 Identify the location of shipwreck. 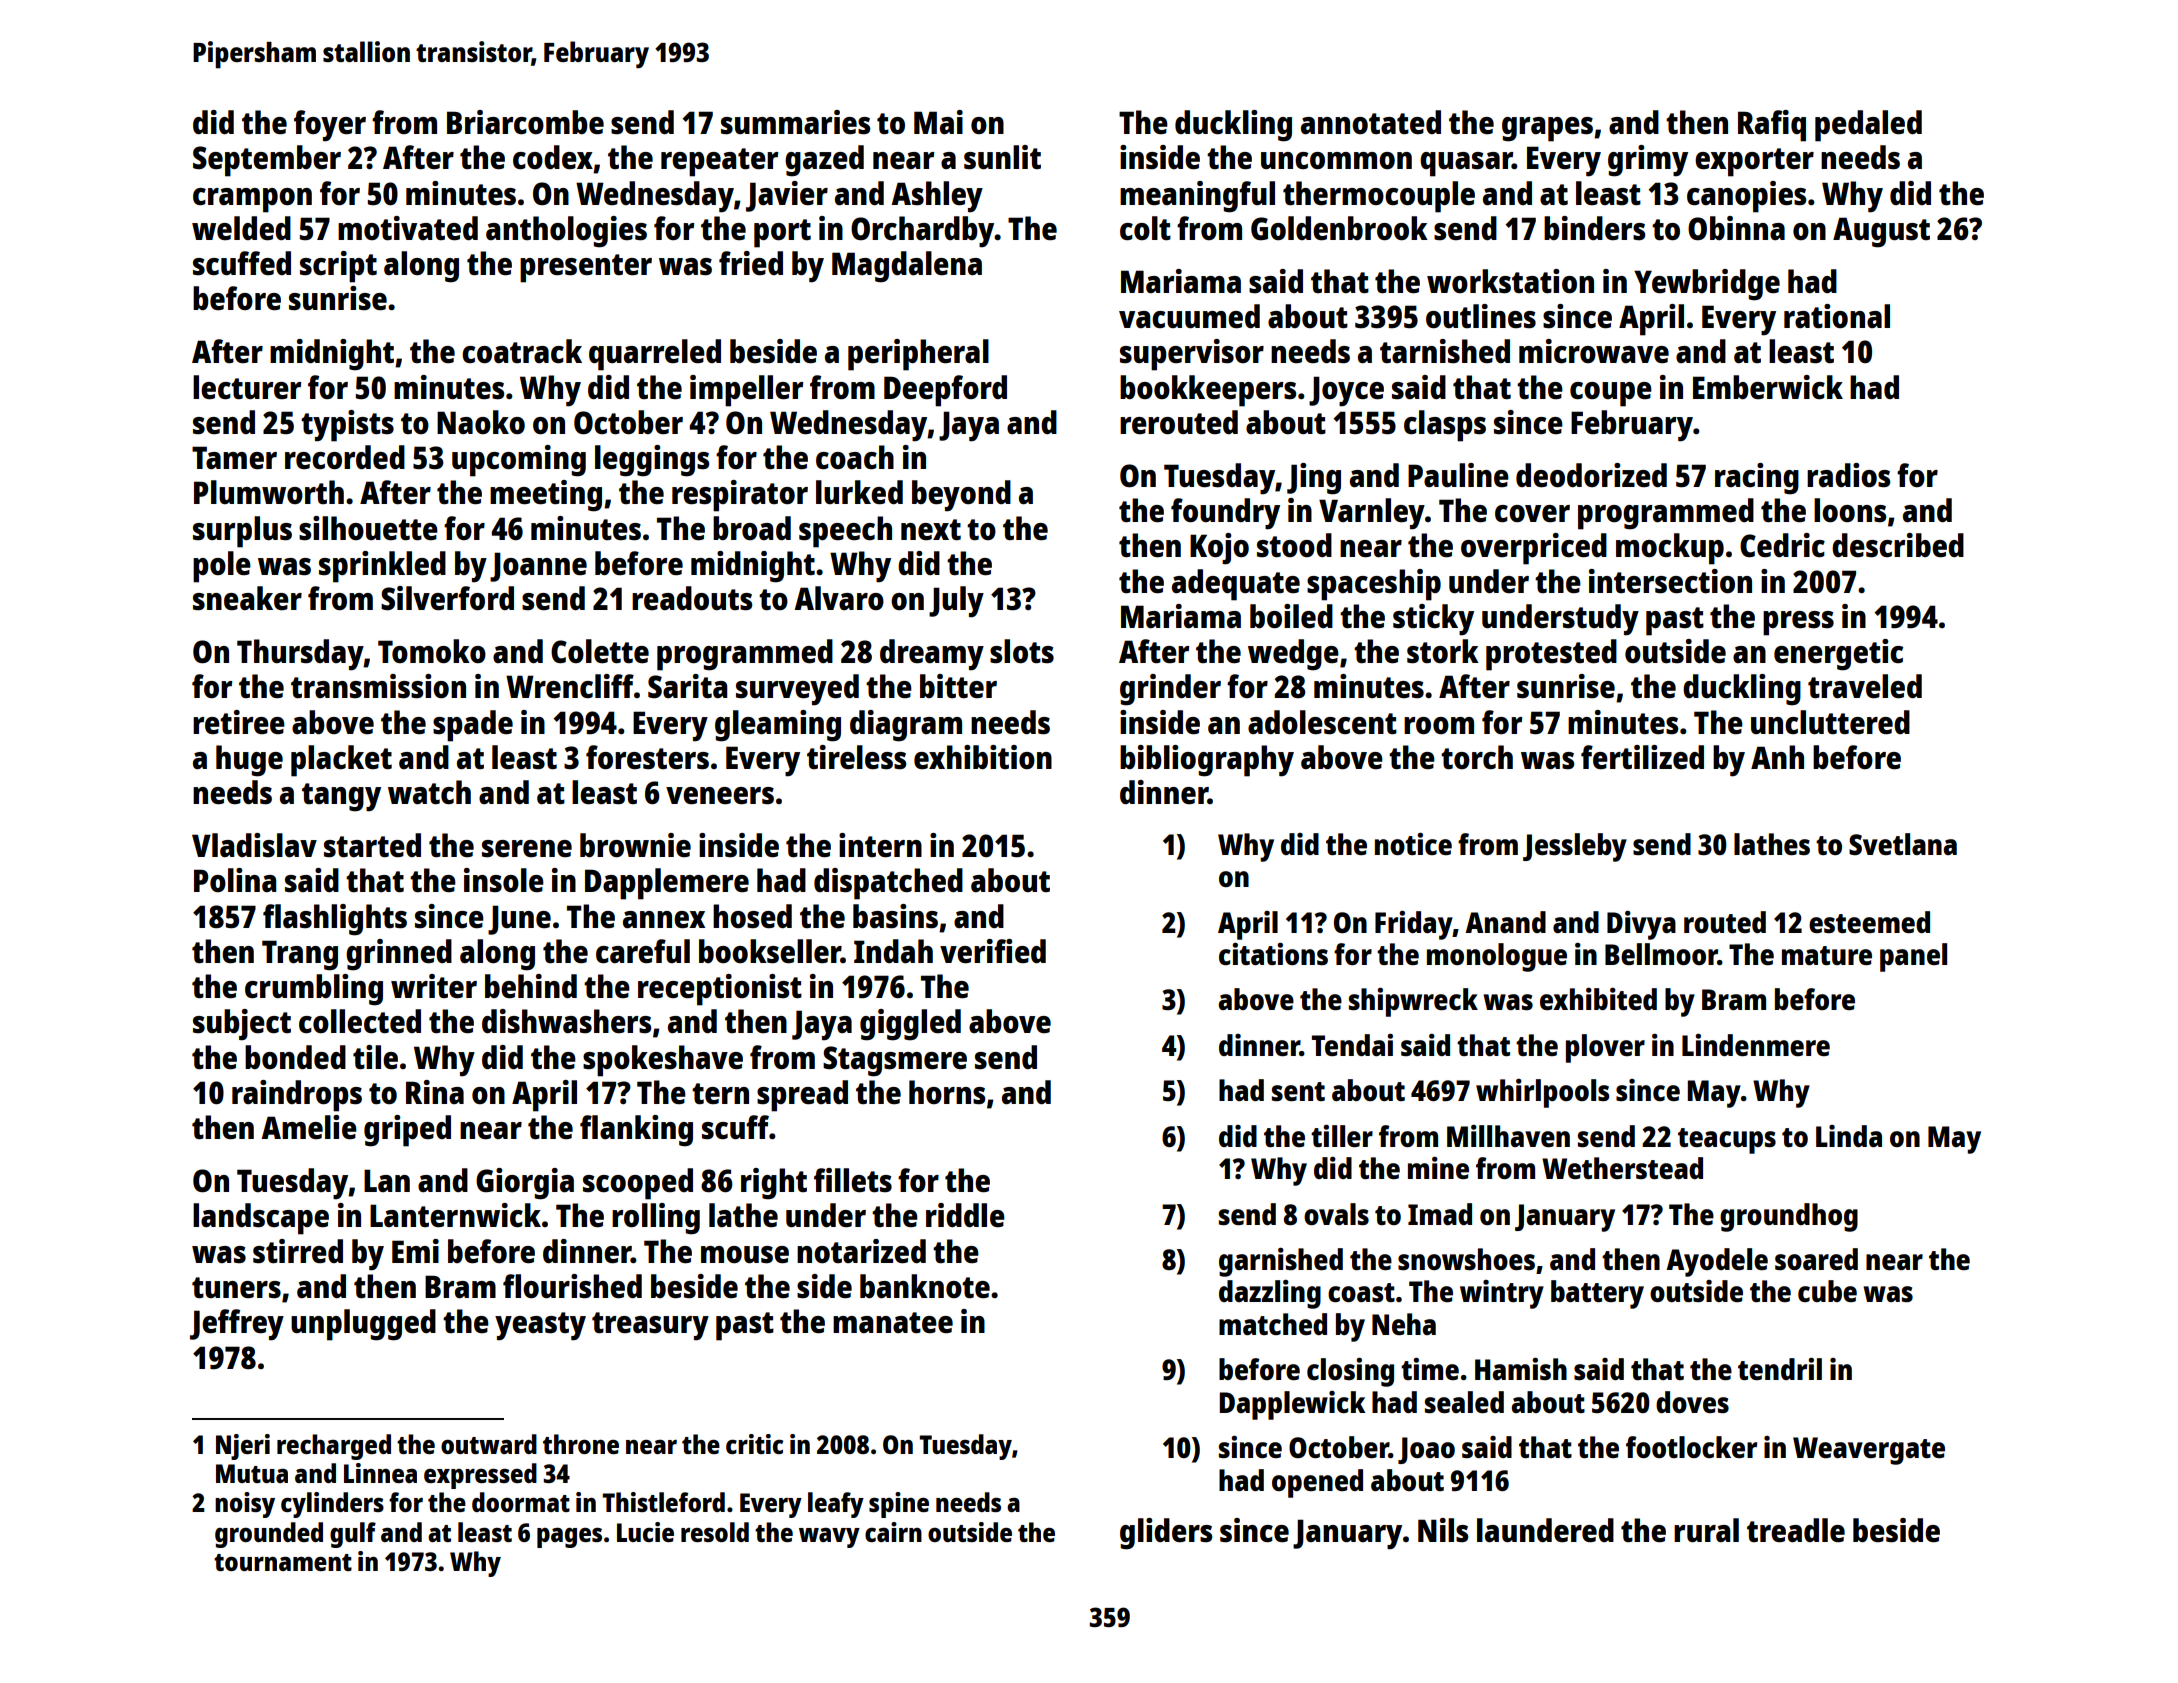
(1413, 1002).
